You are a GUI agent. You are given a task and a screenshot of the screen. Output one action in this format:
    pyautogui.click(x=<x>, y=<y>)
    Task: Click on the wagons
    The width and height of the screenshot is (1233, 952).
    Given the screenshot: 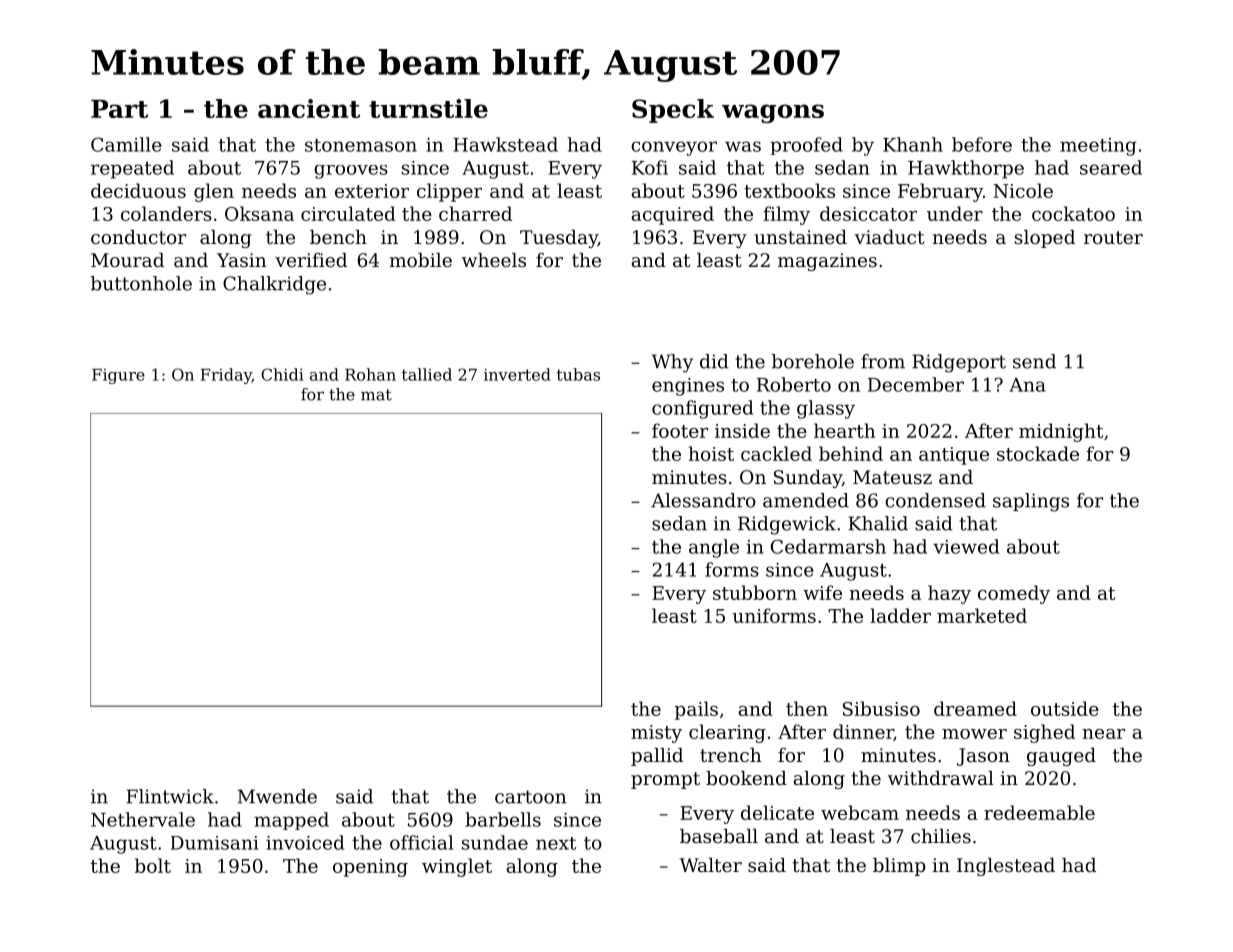 What is the action you would take?
    pyautogui.click(x=773, y=113)
